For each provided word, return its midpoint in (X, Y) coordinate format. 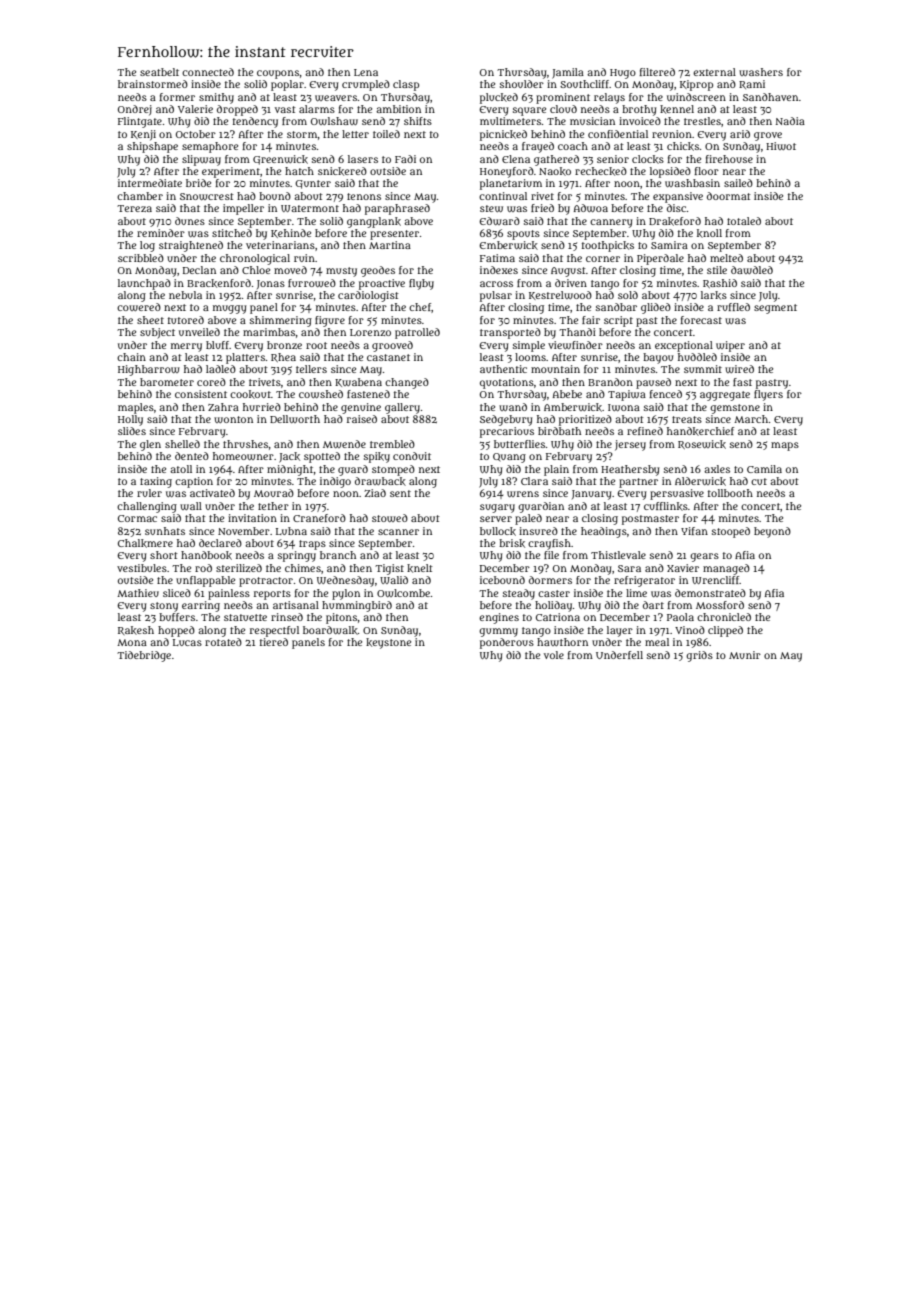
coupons (278, 74)
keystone (388, 643)
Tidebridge (144, 656)
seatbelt (159, 72)
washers (761, 72)
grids (699, 656)
